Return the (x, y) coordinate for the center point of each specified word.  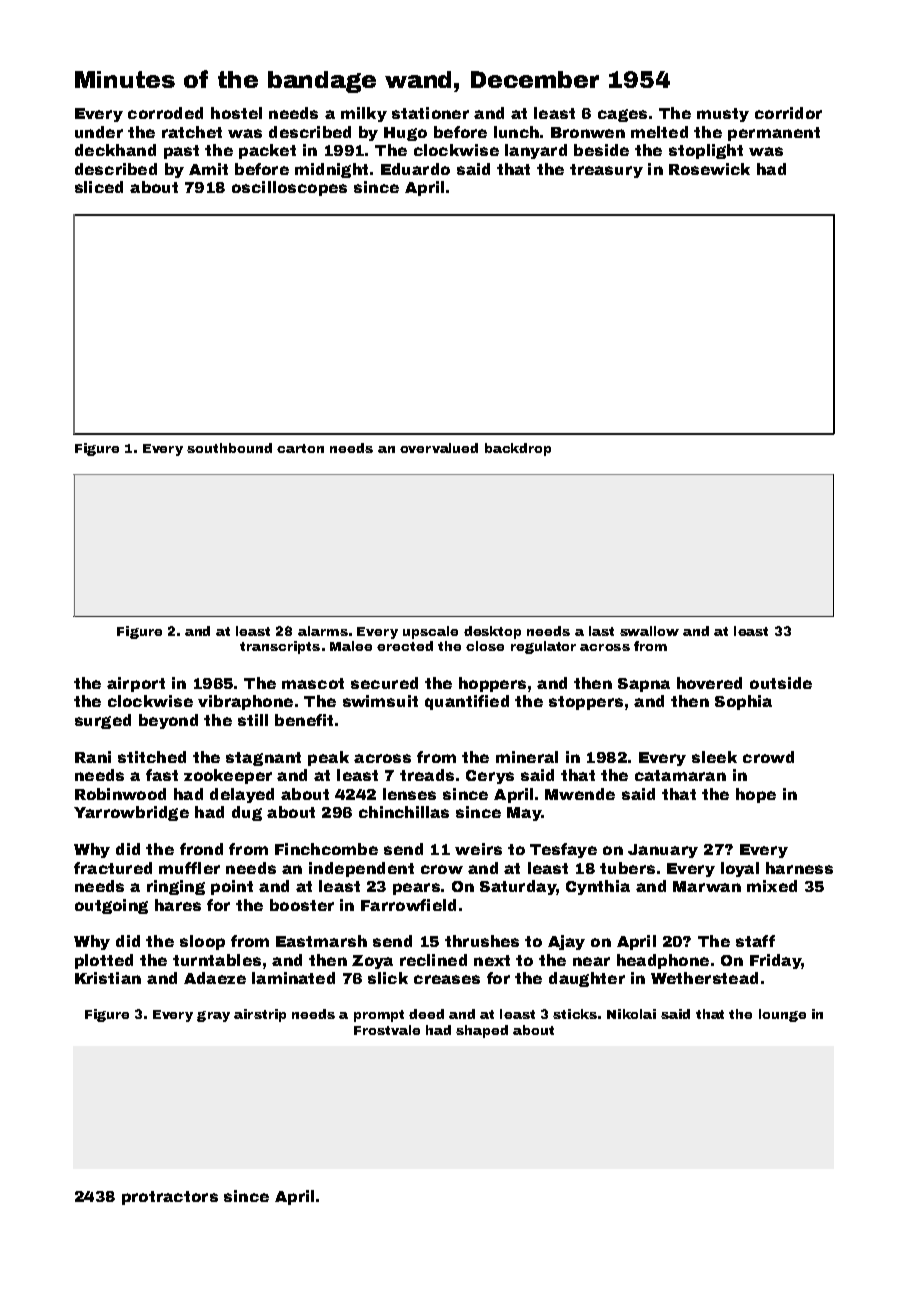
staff (755, 941)
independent (361, 869)
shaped (482, 1031)
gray (213, 1016)
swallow (649, 631)
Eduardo (415, 169)
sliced (99, 187)
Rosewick (709, 169)
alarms (323, 631)
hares (178, 905)
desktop (492, 632)
